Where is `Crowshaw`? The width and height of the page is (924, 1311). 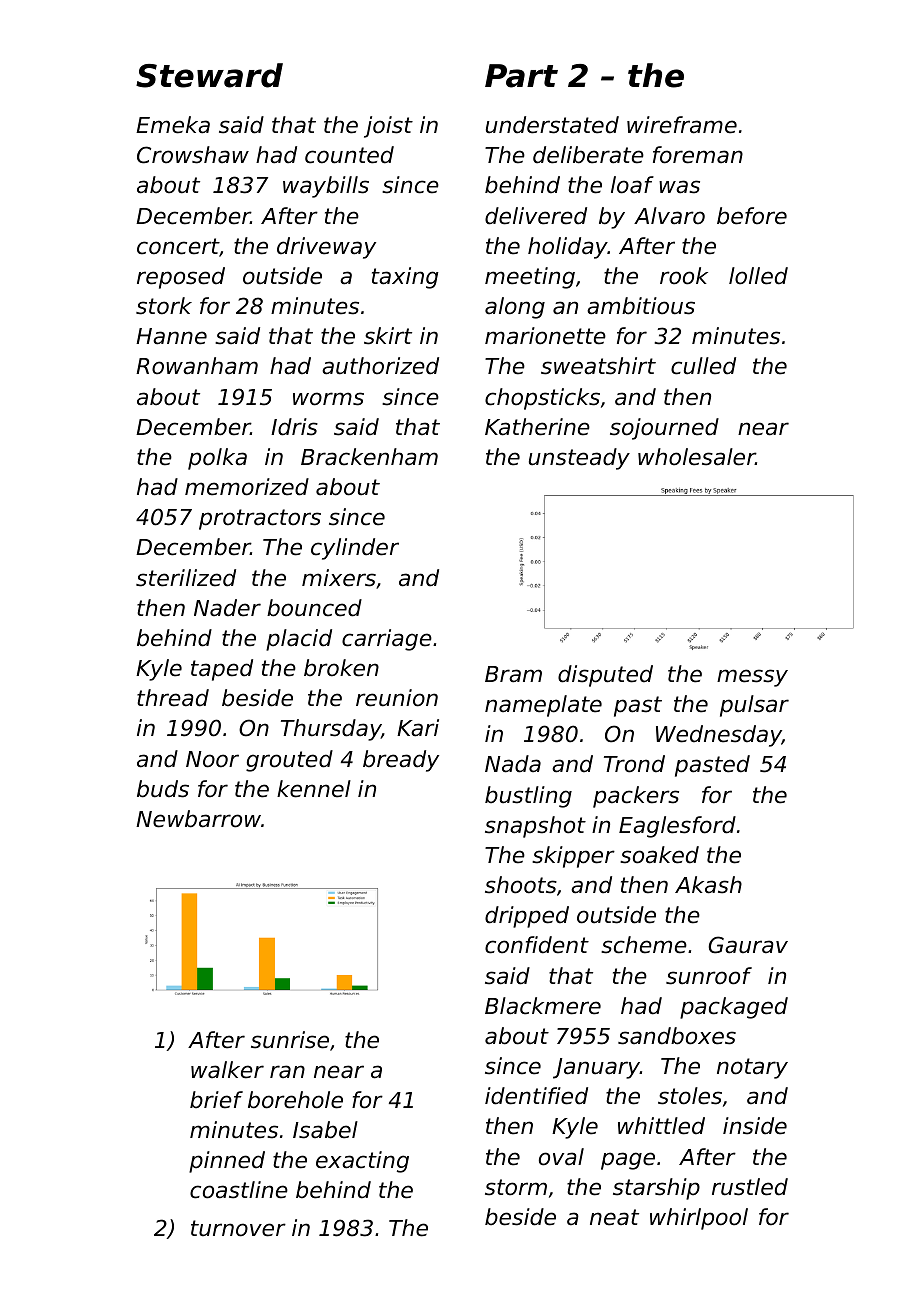
Crowshaw is located at coordinates (193, 155).
